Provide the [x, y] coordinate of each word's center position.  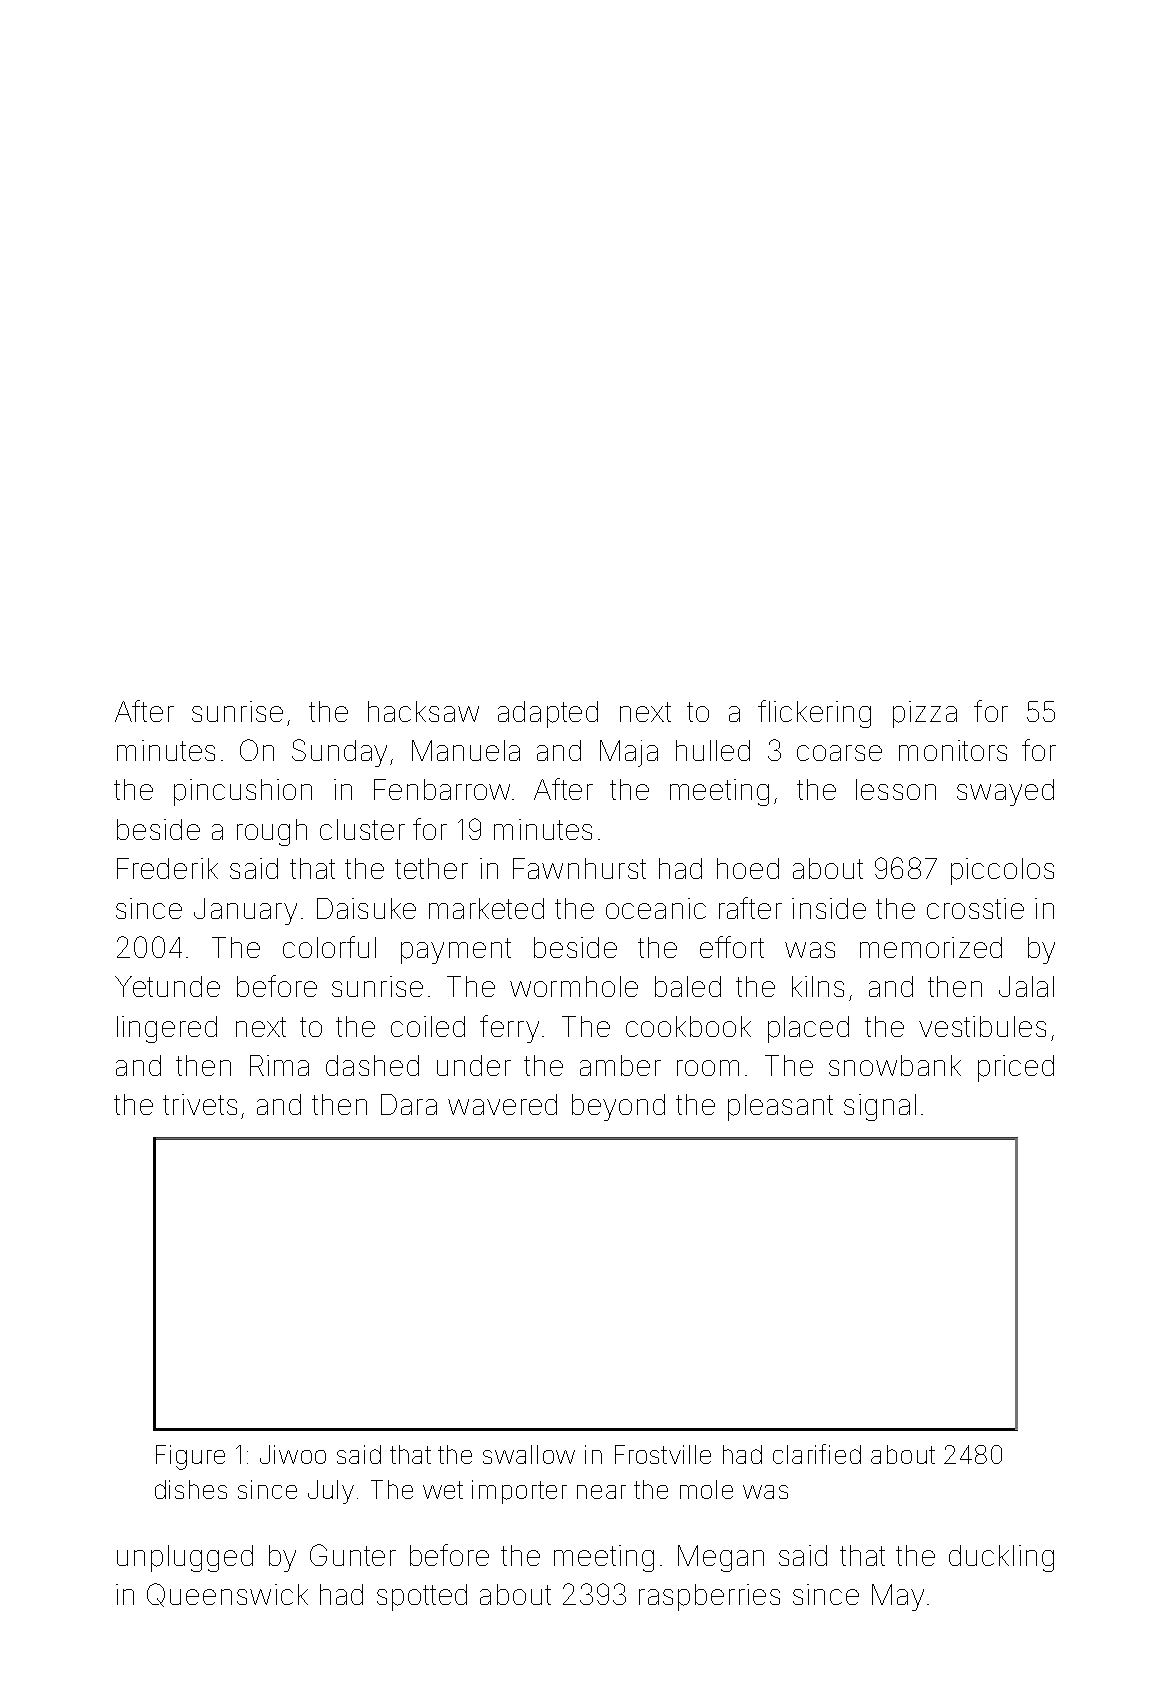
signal [880, 1107]
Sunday [339, 753]
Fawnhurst [579, 868]
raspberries [709, 1597]
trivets [200, 1104]
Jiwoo [293, 1454]
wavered [502, 1104]
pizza [925, 714]
